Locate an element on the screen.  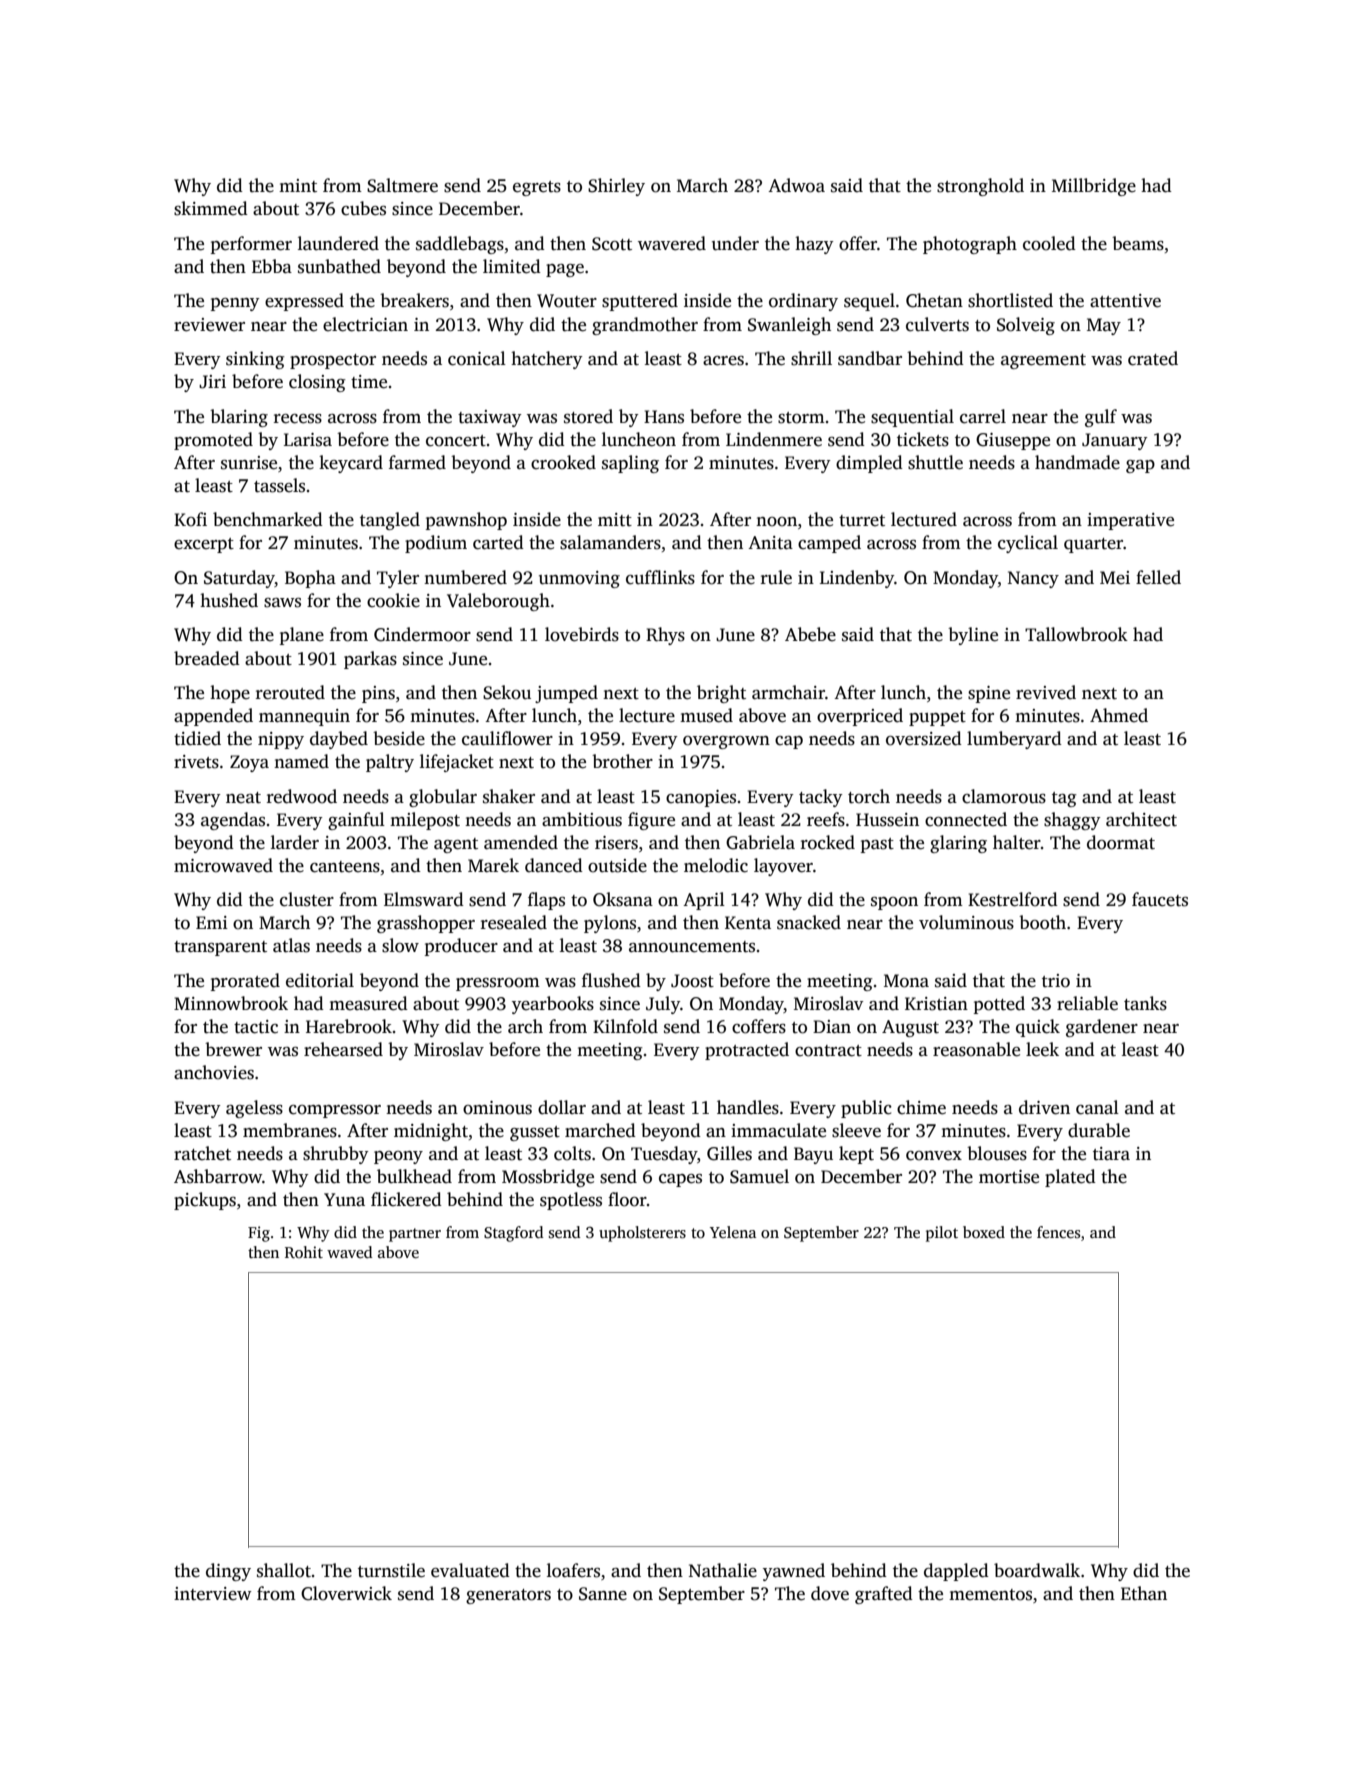
Jiri is located at coordinates (212, 382).
